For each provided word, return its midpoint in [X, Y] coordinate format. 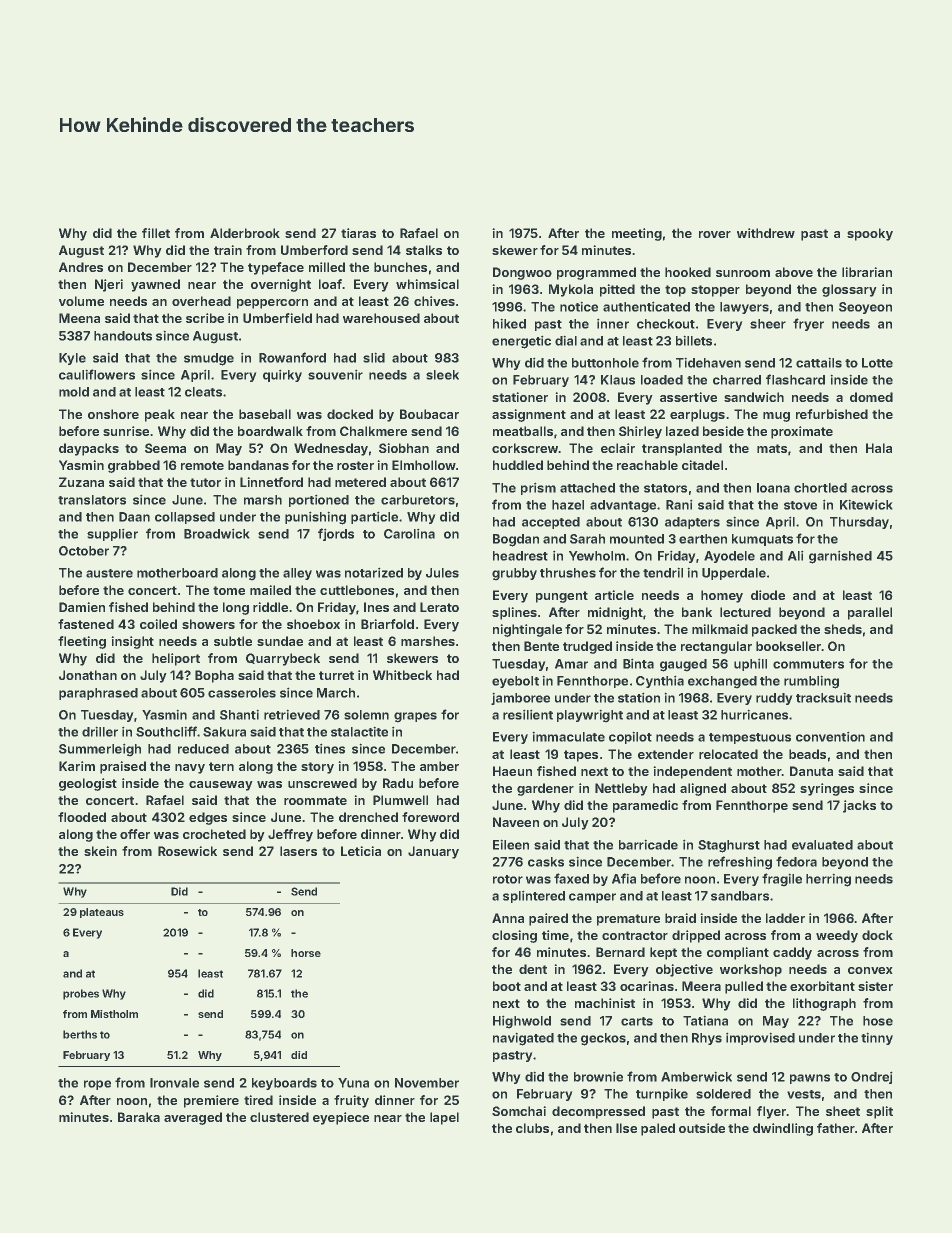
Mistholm [114, 1014]
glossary [849, 290]
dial [566, 340]
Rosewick [187, 851]
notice [579, 306]
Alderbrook [245, 233]
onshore [113, 414]
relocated [728, 754]
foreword [430, 817]
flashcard [795, 379]
